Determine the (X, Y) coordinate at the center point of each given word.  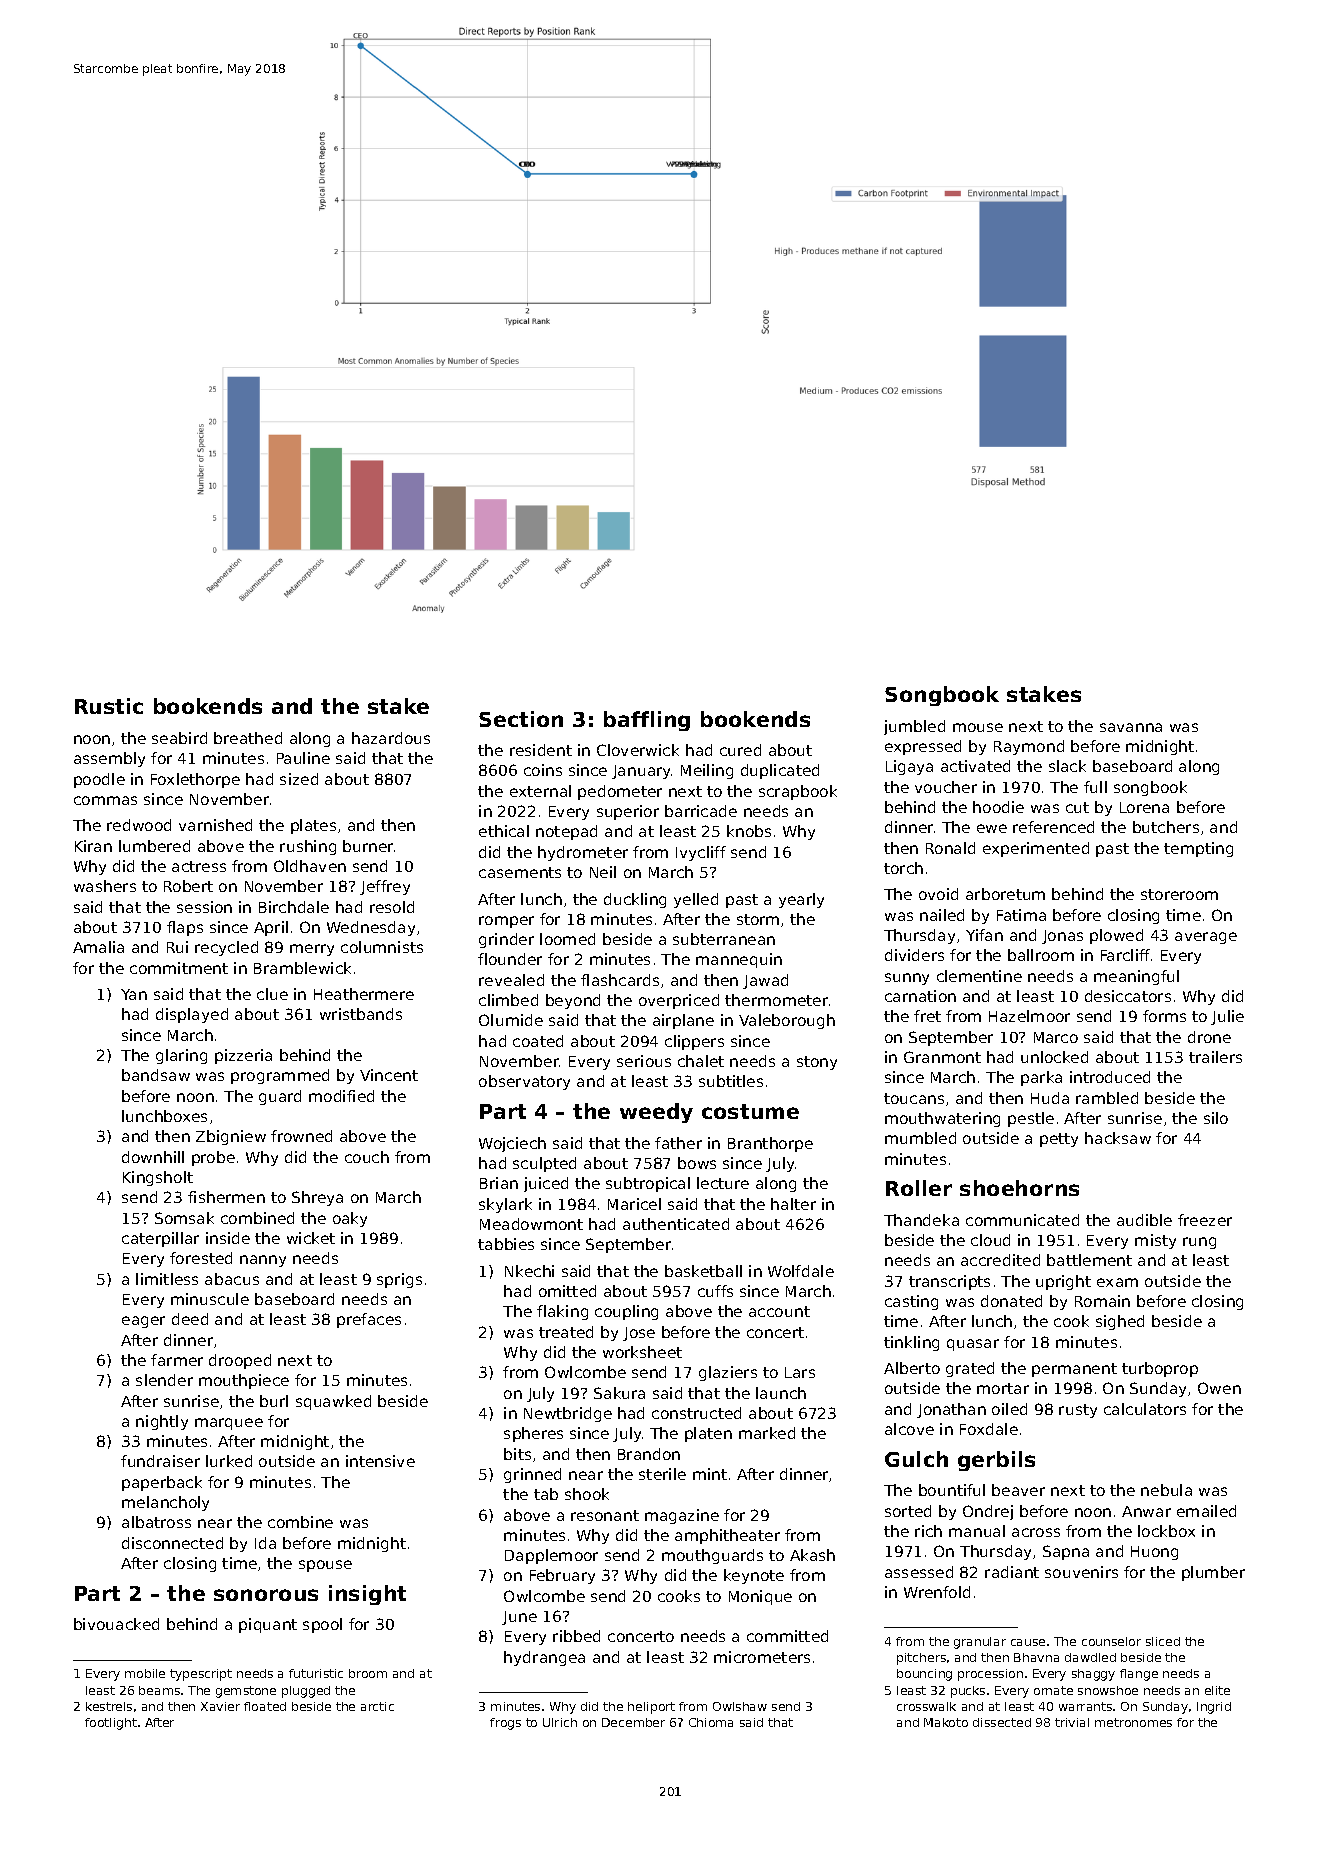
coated (538, 1041)
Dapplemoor (551, 1556)
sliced (1163, 1641)
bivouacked (116, 1624)
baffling (647, 721)
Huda (1050, 1098)
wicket (311, 1238)
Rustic (109, 706)
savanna (1131, 727)
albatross (156, 1522)
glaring (181, 1056)
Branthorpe (770, 1144)
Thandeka (921, 1220)
